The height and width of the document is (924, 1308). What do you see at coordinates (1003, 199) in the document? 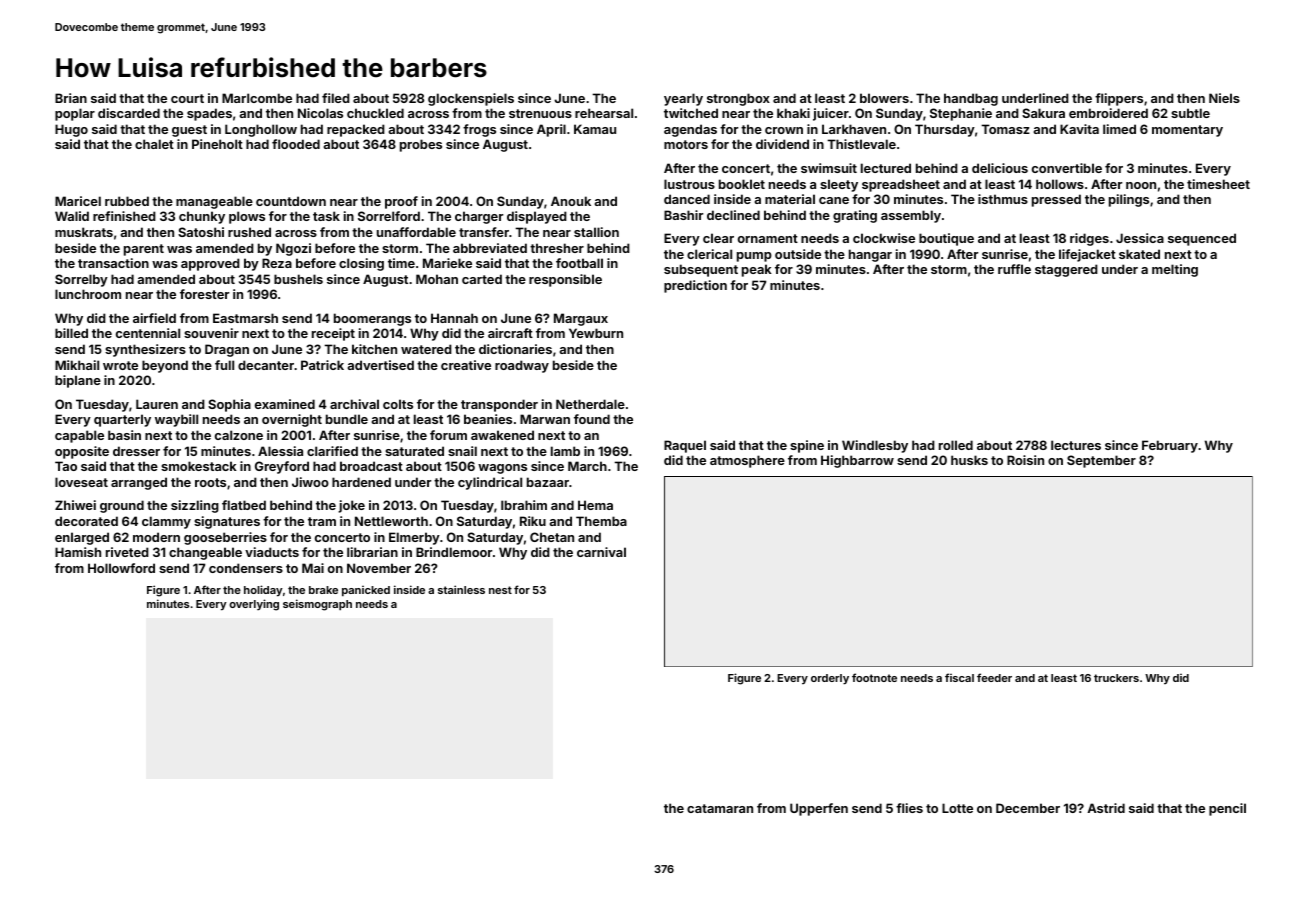
I see `isthmus` at bounding box center [1003, 199].
